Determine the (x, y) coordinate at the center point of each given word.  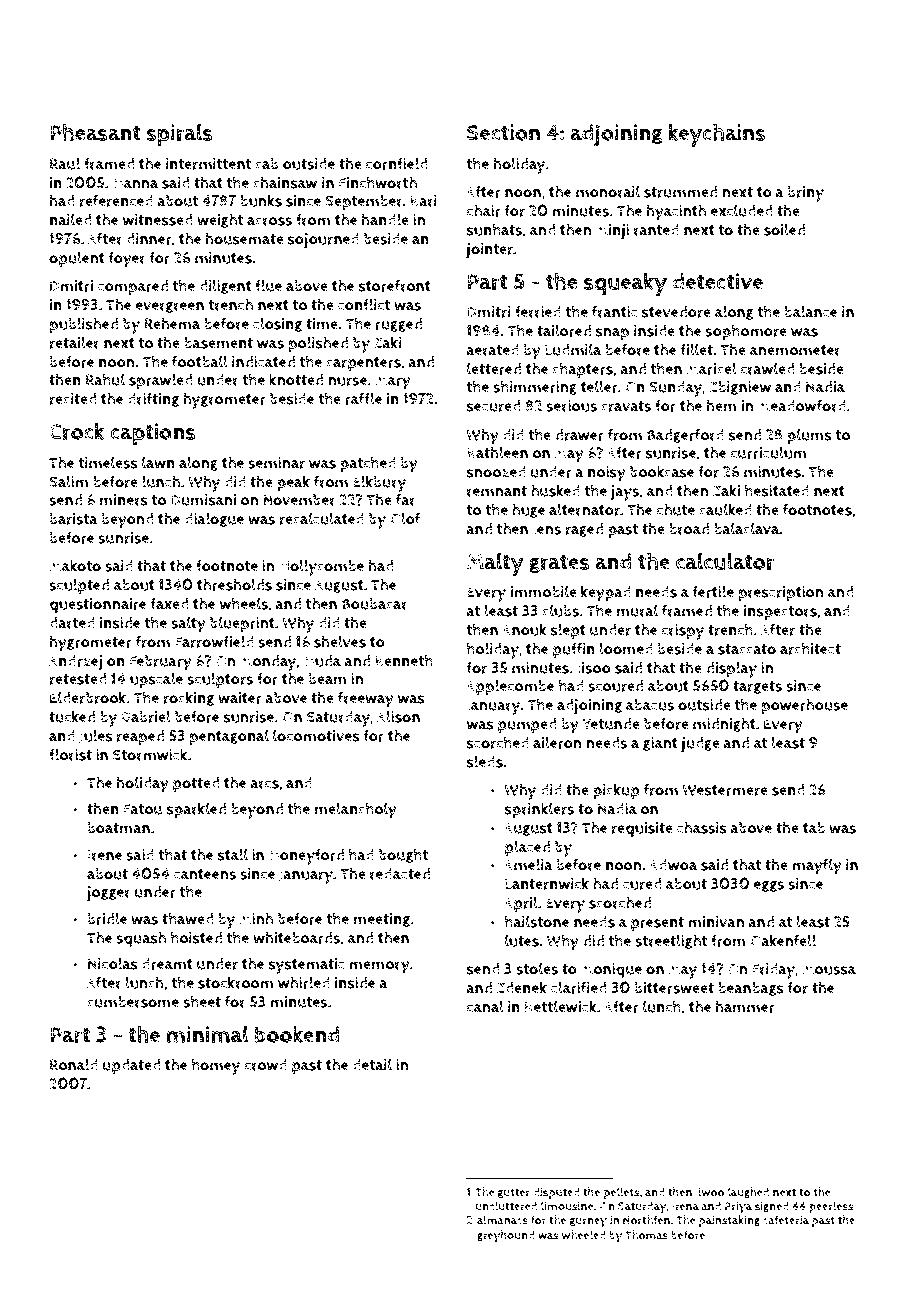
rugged (398, 325)
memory (379, 967)
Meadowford (802, 405)
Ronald (74, 1064)
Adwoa (673, 865)
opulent (77, 259)
